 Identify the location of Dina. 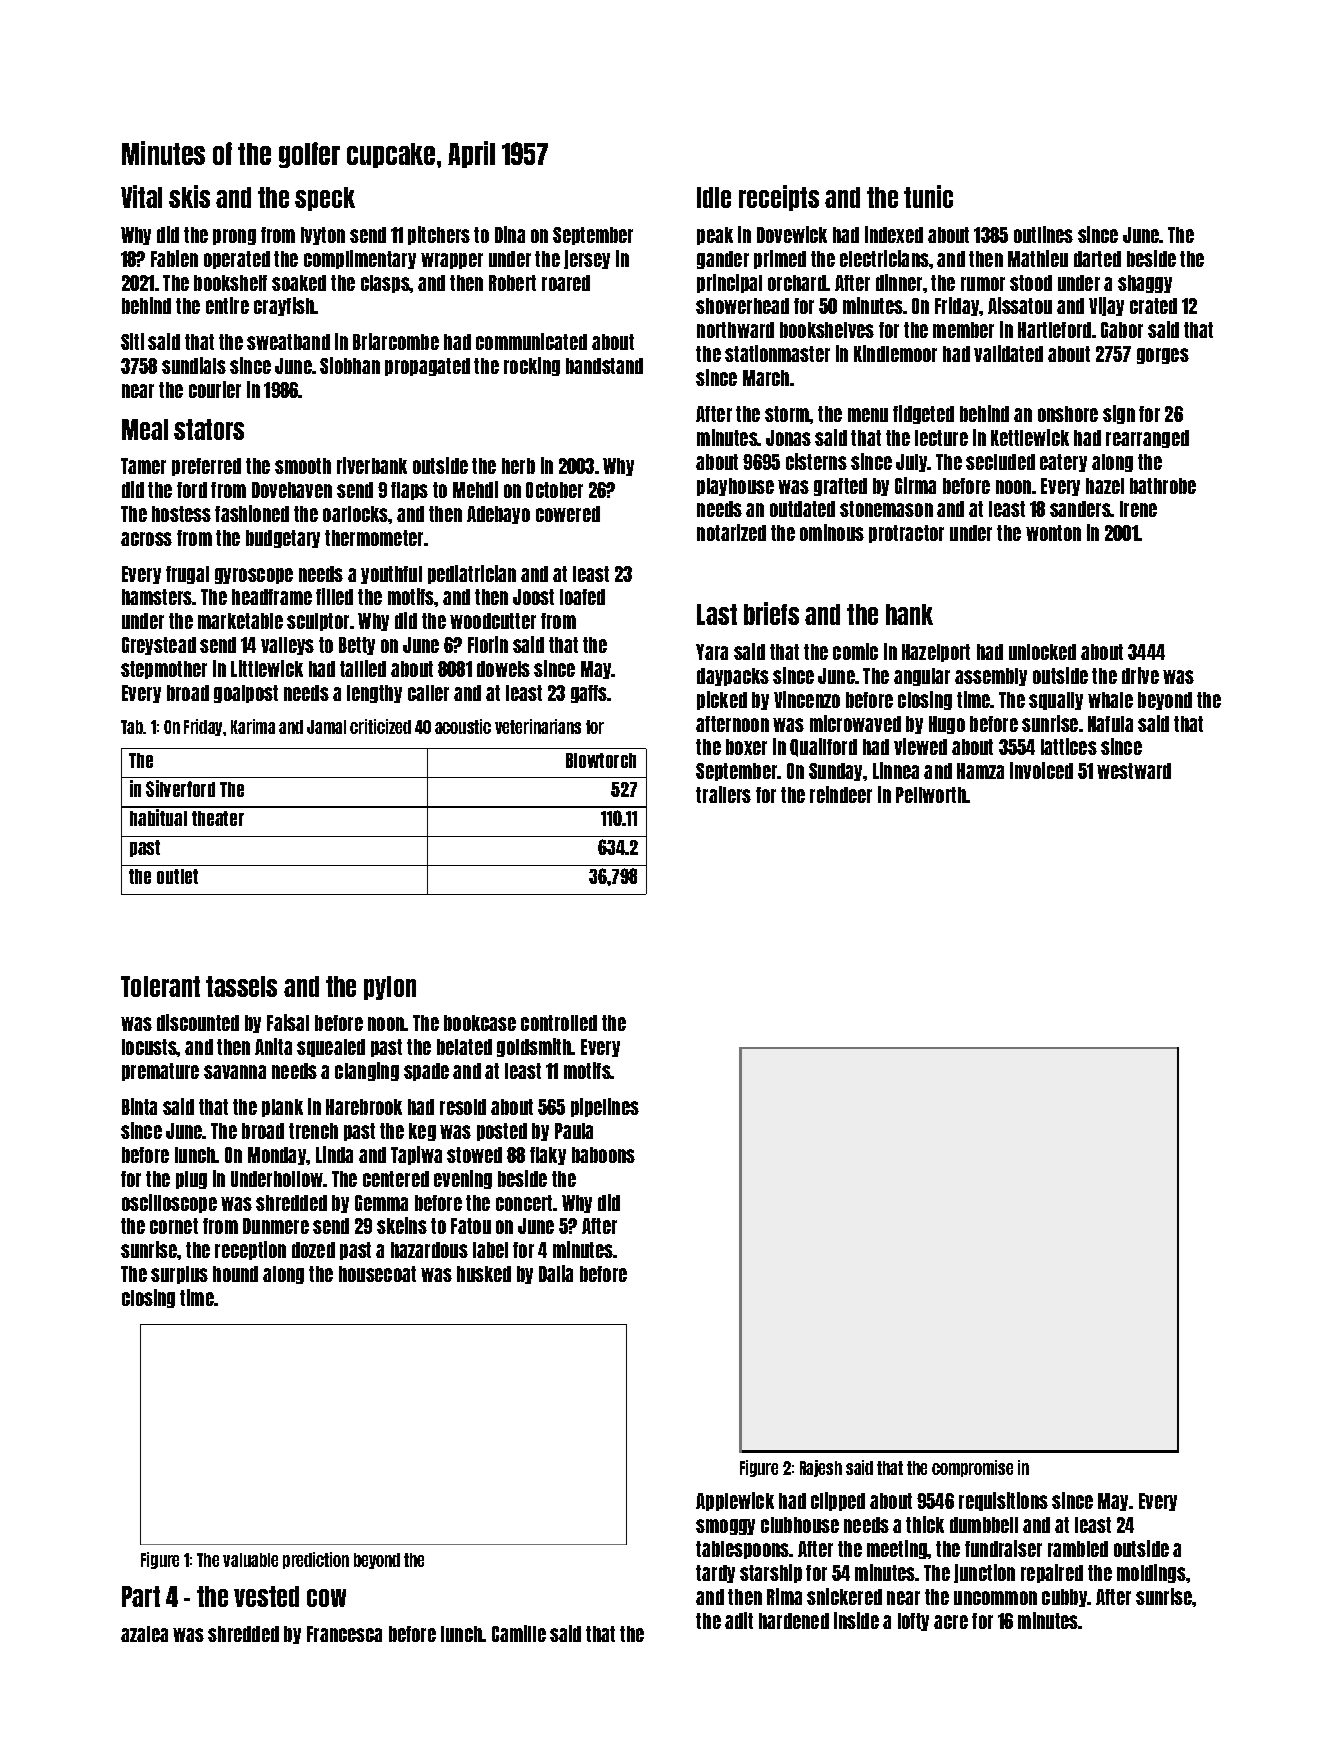
(510, 234).
